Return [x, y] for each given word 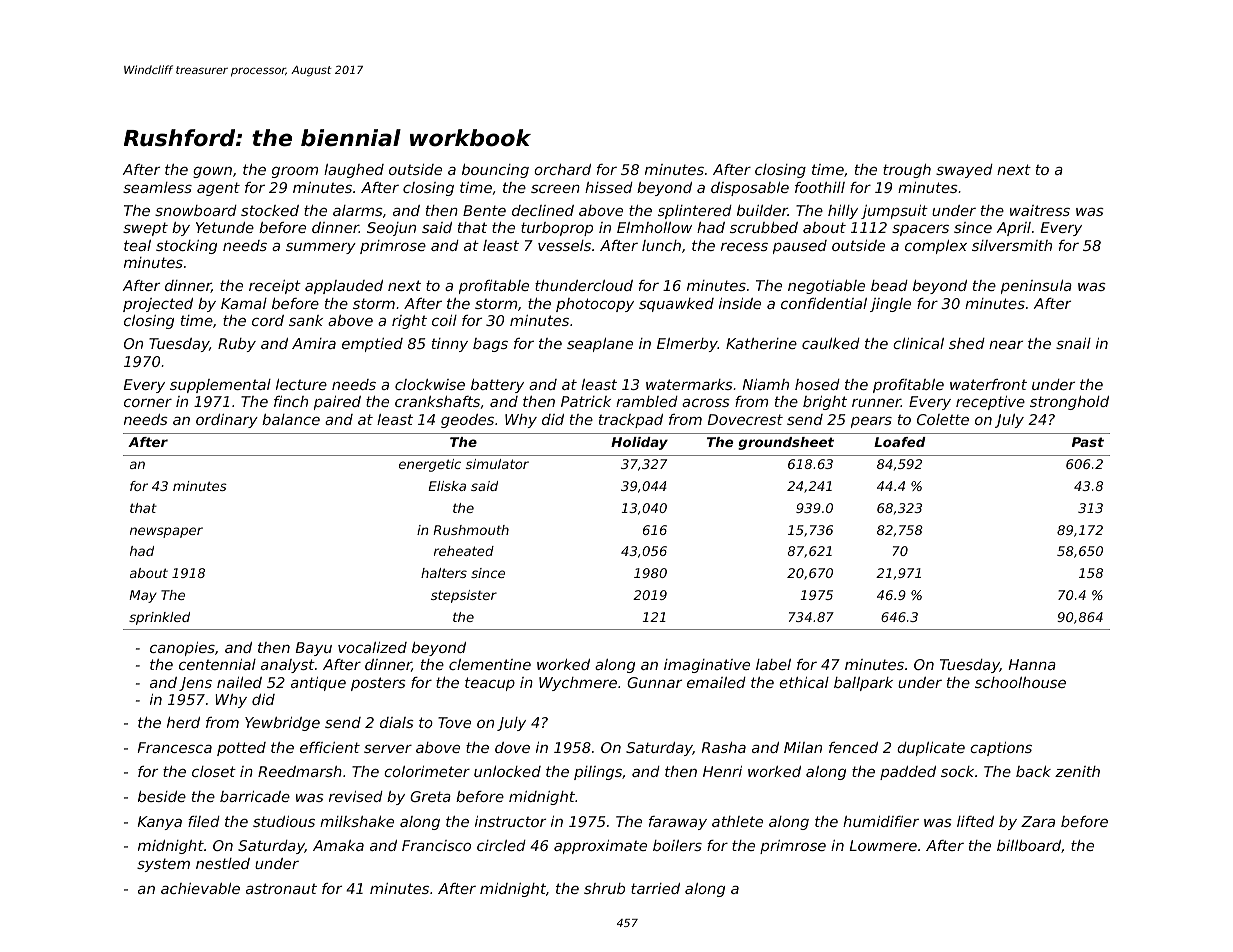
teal [137, 245]
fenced [853, 747]
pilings [598, 773]
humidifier [881, 821]
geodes [467, 421]
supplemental [220, 386]
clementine [490, 664]
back [1033, 771]
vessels [564, 245]
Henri [722, 771]
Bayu [314, 649]
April [1014, 229]
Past [1088, 442]
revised [356, 796]
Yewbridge [282, 724]
